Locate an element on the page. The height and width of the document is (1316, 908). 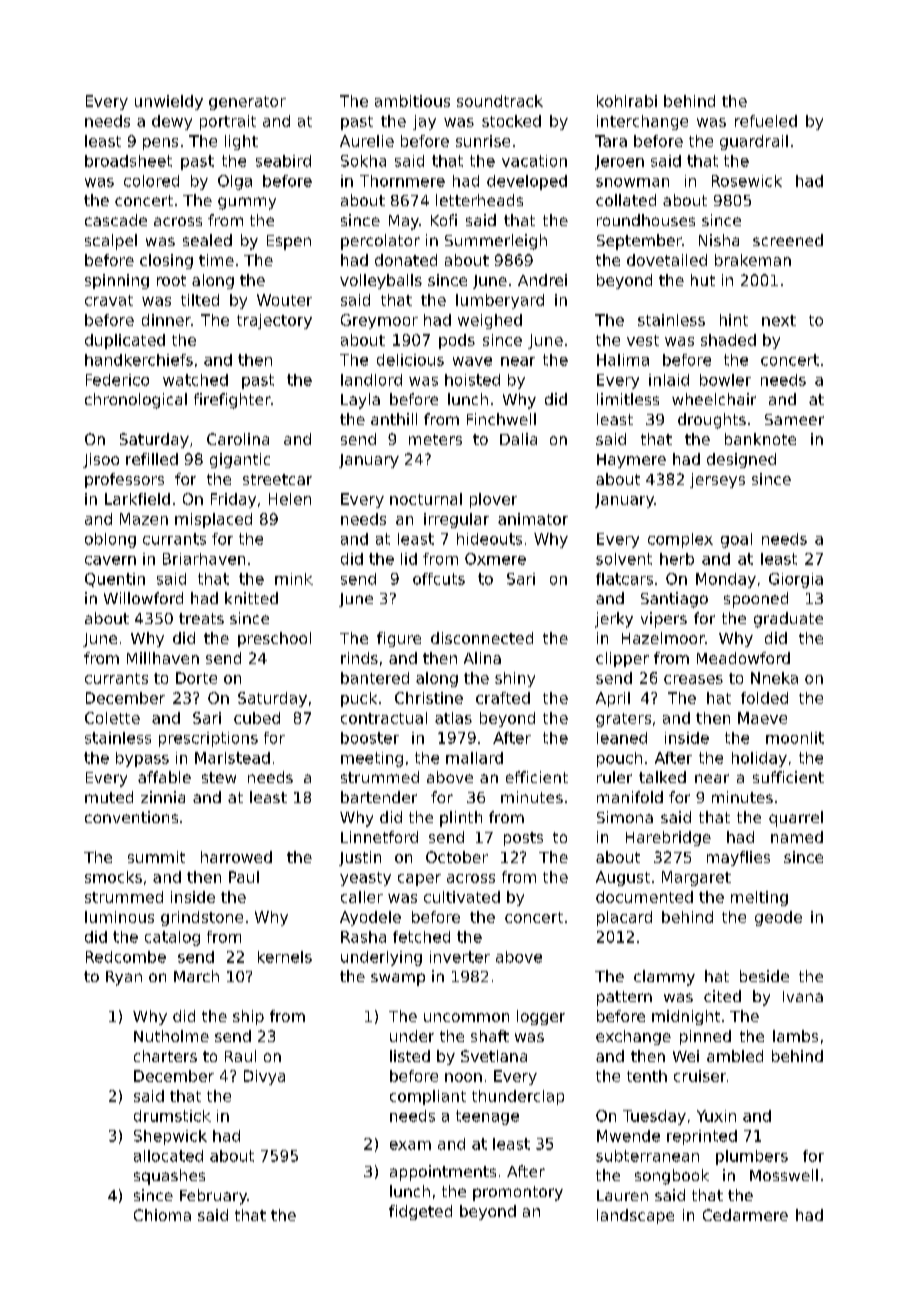
Quentin is located at coordinates (115, 580).
